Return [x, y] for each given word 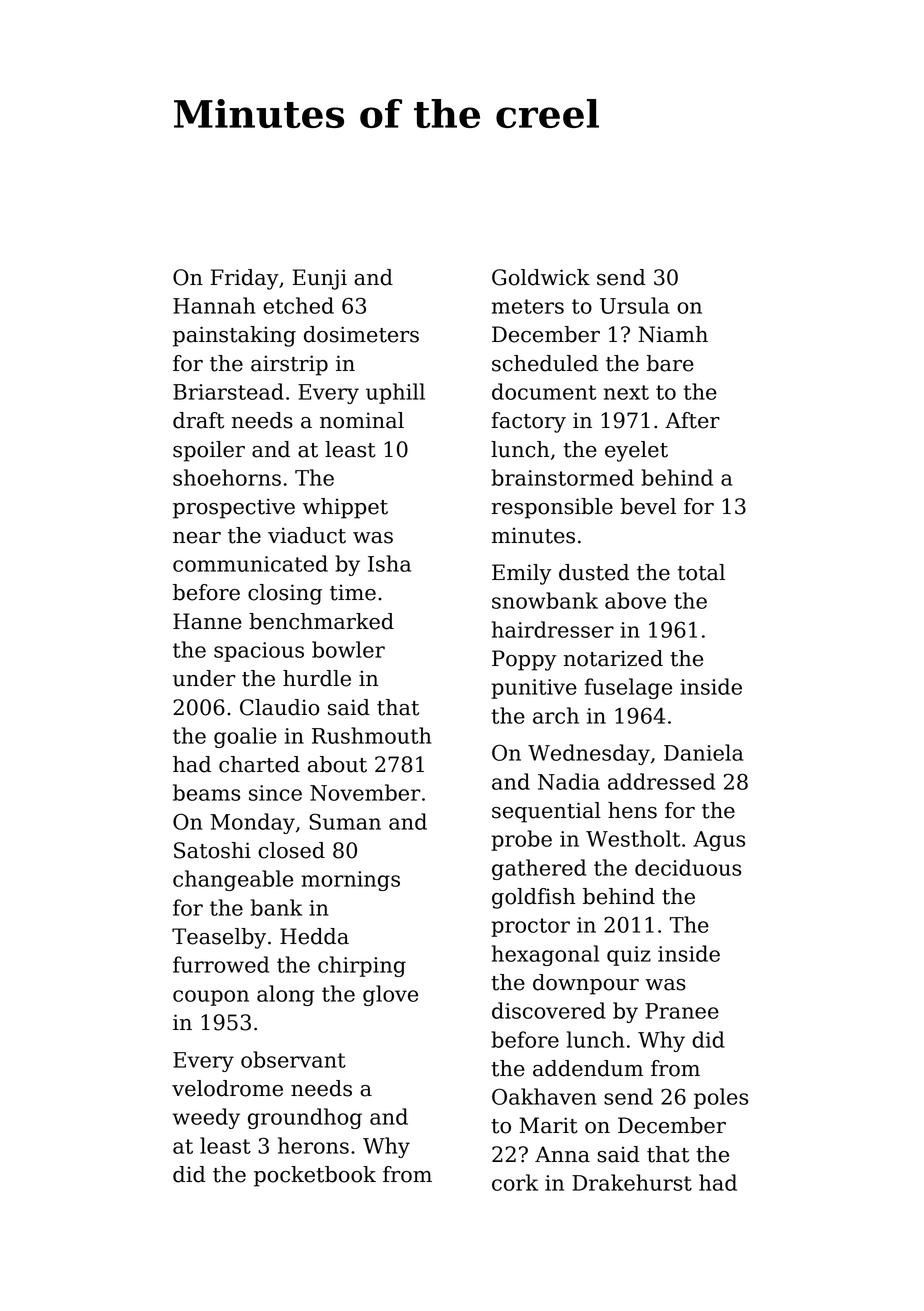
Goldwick [541, 277]
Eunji [320, 279]
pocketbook [315, 1176]
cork [515, 1182]
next [626, 392]
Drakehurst [632, 1182]
